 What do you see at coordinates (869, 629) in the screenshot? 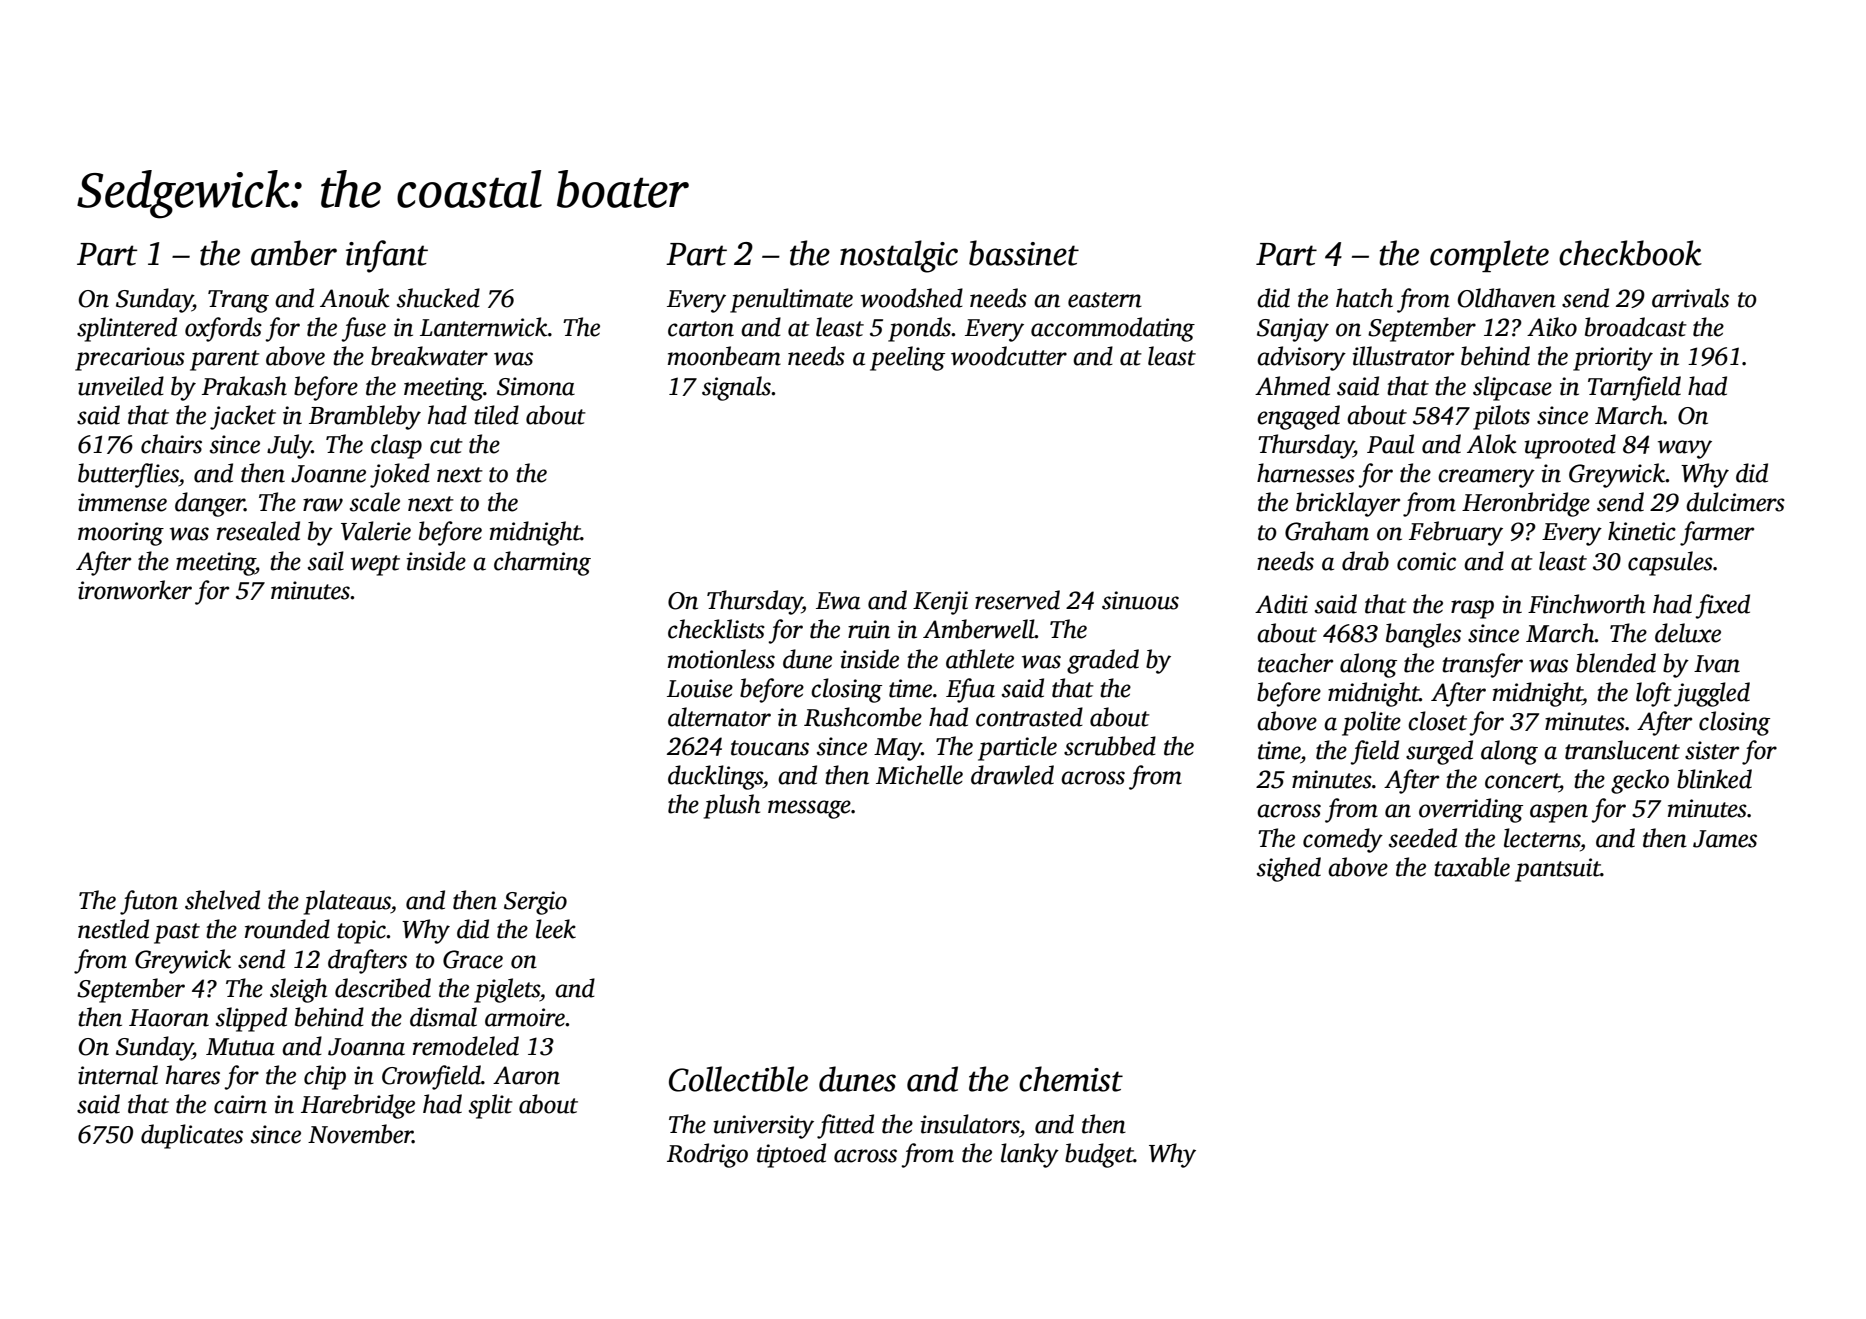
I see `ruin` at bounding box center [869, 629].
